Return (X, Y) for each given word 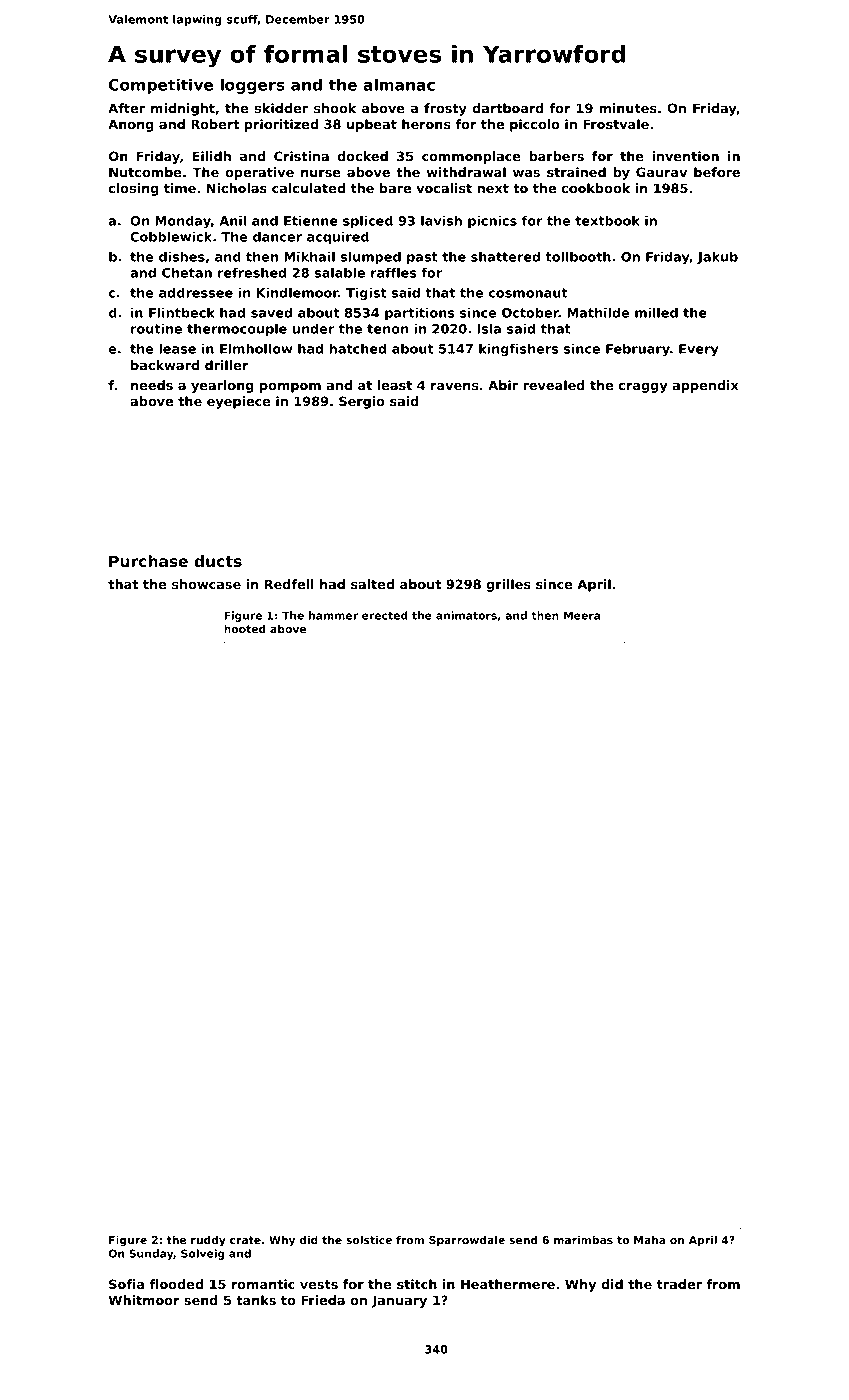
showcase (206, 584)
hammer (333, 615)
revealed (554, 385)
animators (466, 615)
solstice (369, 1239)
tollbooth (578, 256)
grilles (508, 585)
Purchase (148, 561)
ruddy (208, 1241)
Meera (582, 615)
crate (245, 1240)
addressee (196, 292)
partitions (420, 313)
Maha (650, 1240)
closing (134, 189)
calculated (308, 188)
